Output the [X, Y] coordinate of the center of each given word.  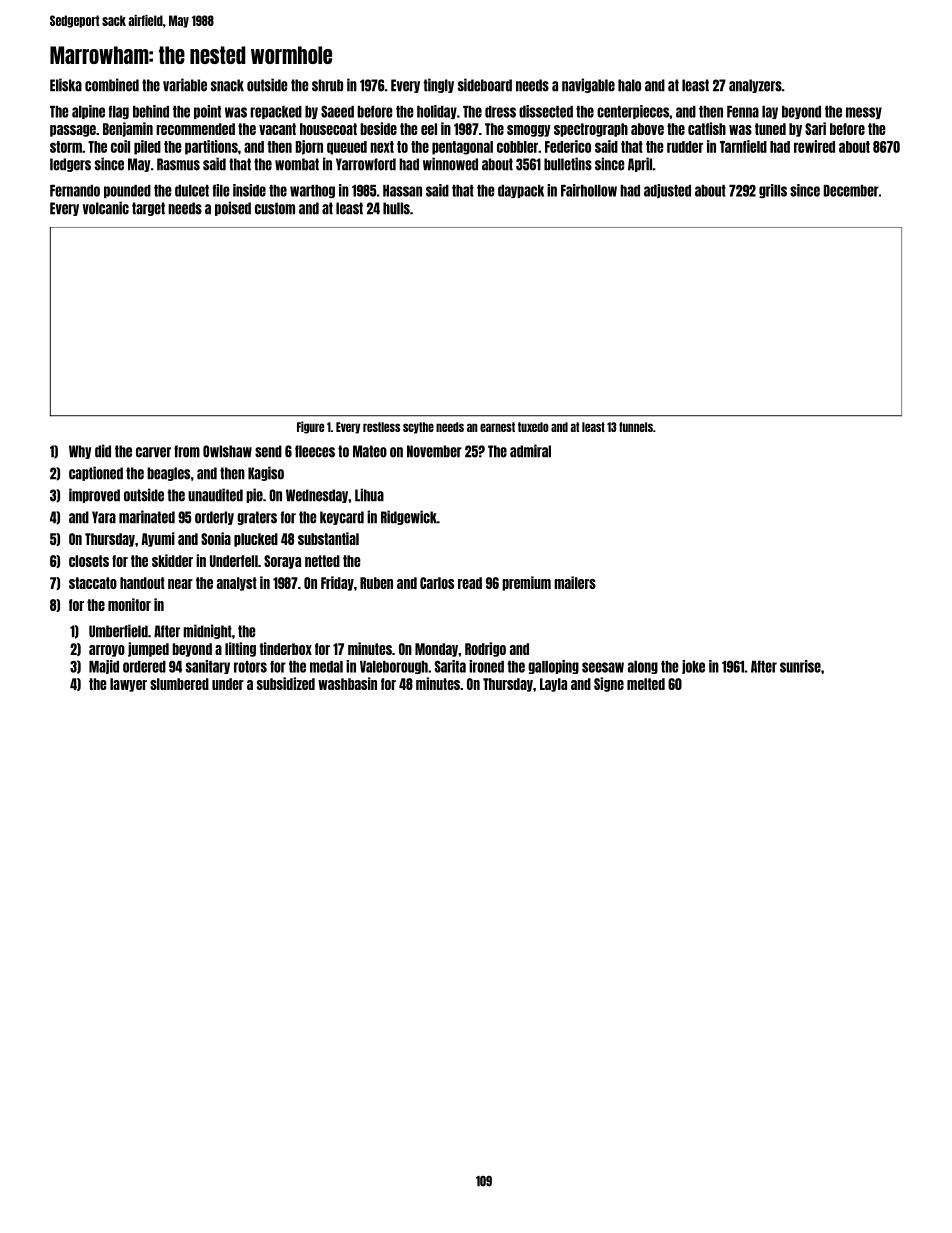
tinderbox [285, 648]
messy [864, 113]
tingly [438, 85]
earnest [497, 427]
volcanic [106, 208]
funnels [636, 427]
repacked [276, 112]
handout [142, 583]
